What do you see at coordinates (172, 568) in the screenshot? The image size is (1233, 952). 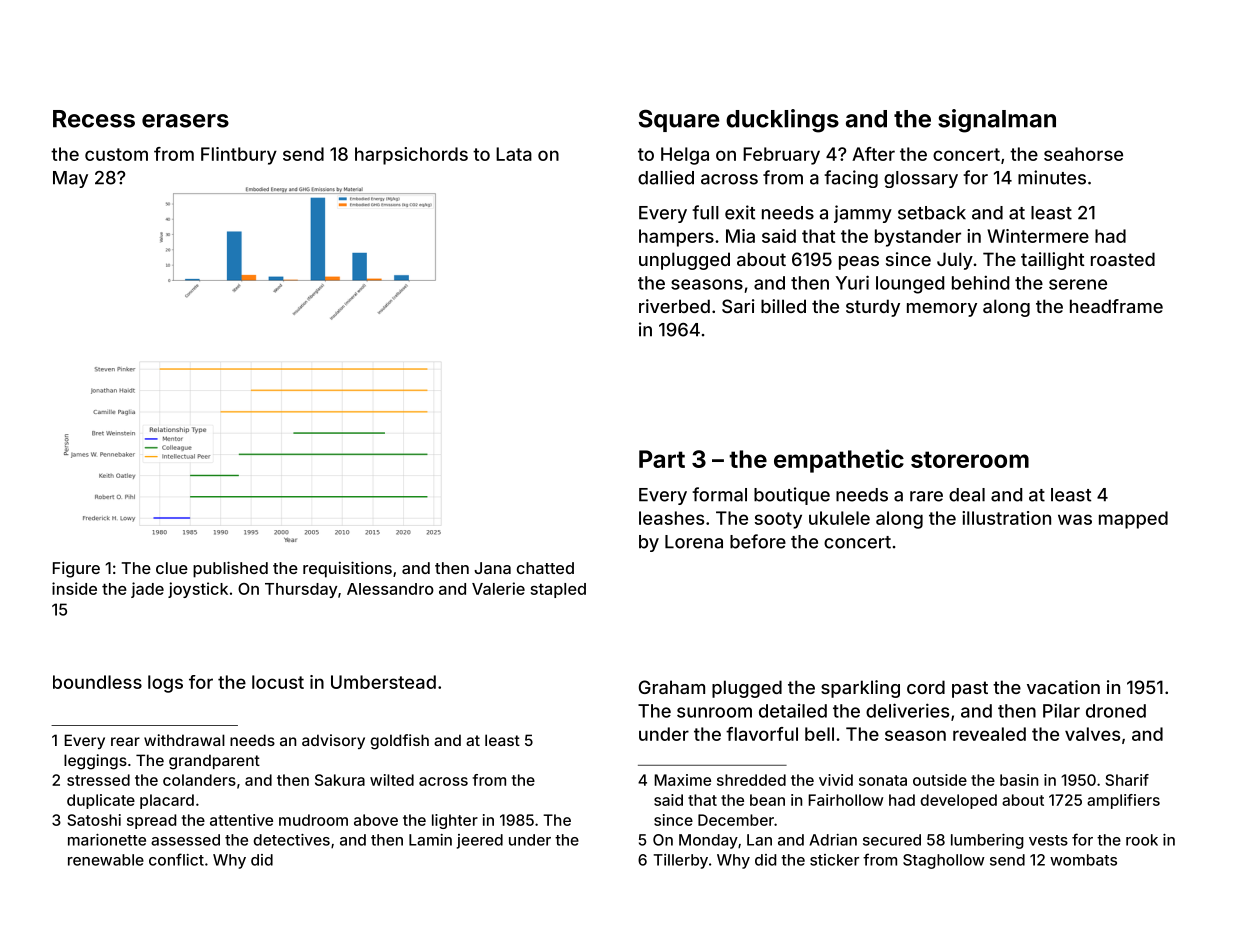 I see `clue` at bounding box center [172, 568].
